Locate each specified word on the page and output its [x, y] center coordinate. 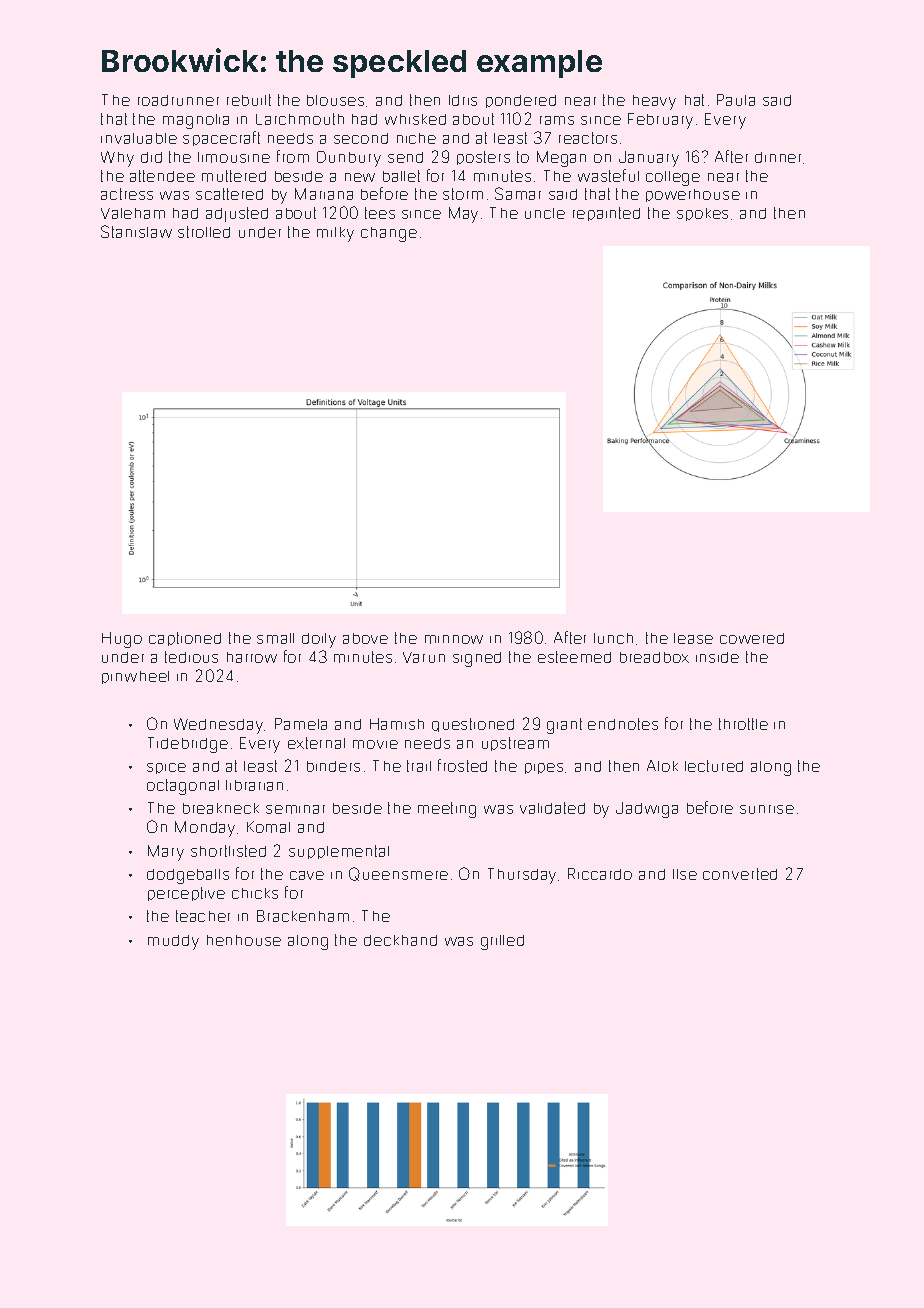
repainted [606, 214]
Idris [463, 100]
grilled [502, 942]
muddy [173, 942]
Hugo [122, 640]
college [673, 178]
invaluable [139, 138]
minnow [454, 639]
